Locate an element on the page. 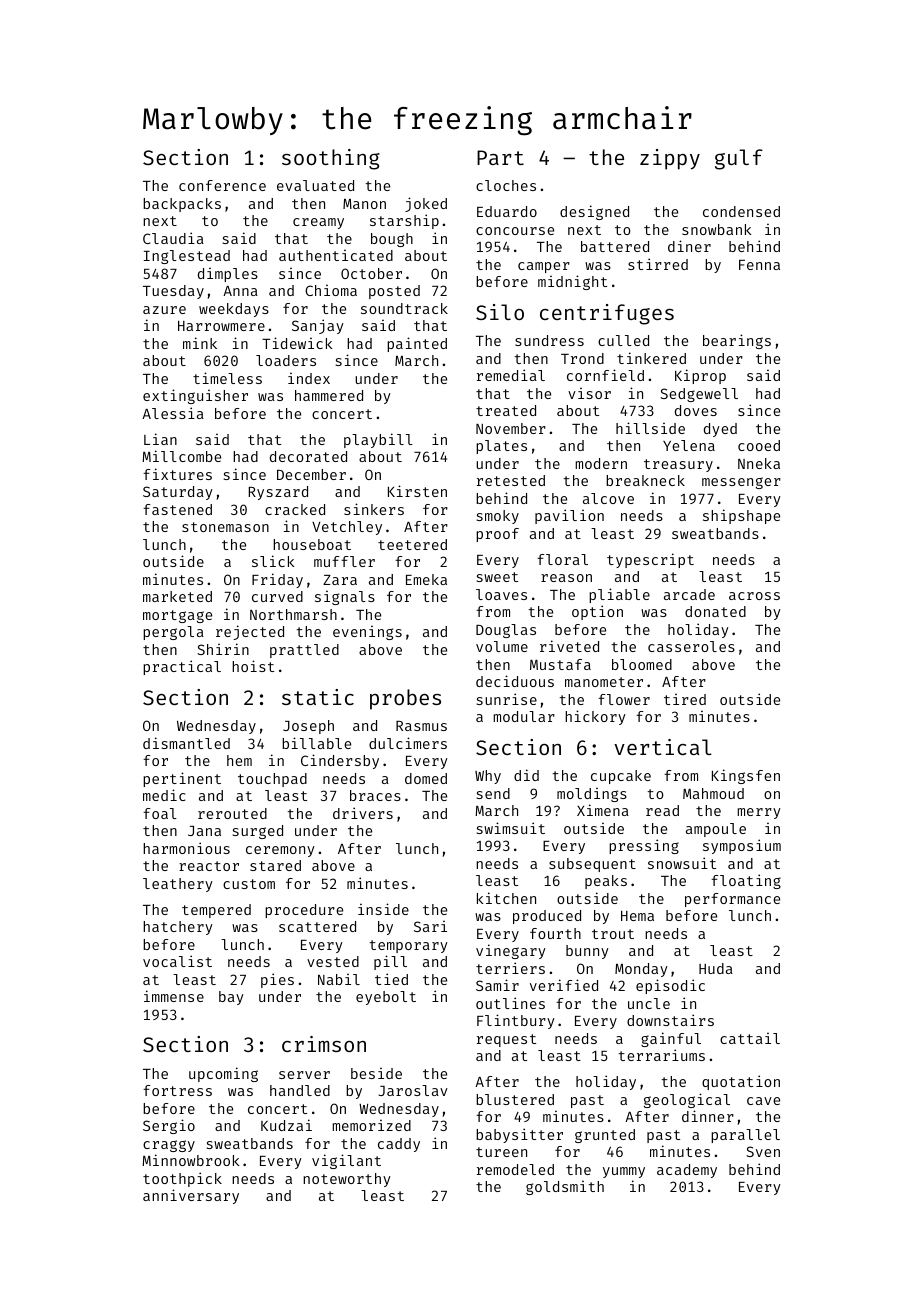 The height and width of the page is (1314, 924). fortress is located at coordinates (177, 1090).
